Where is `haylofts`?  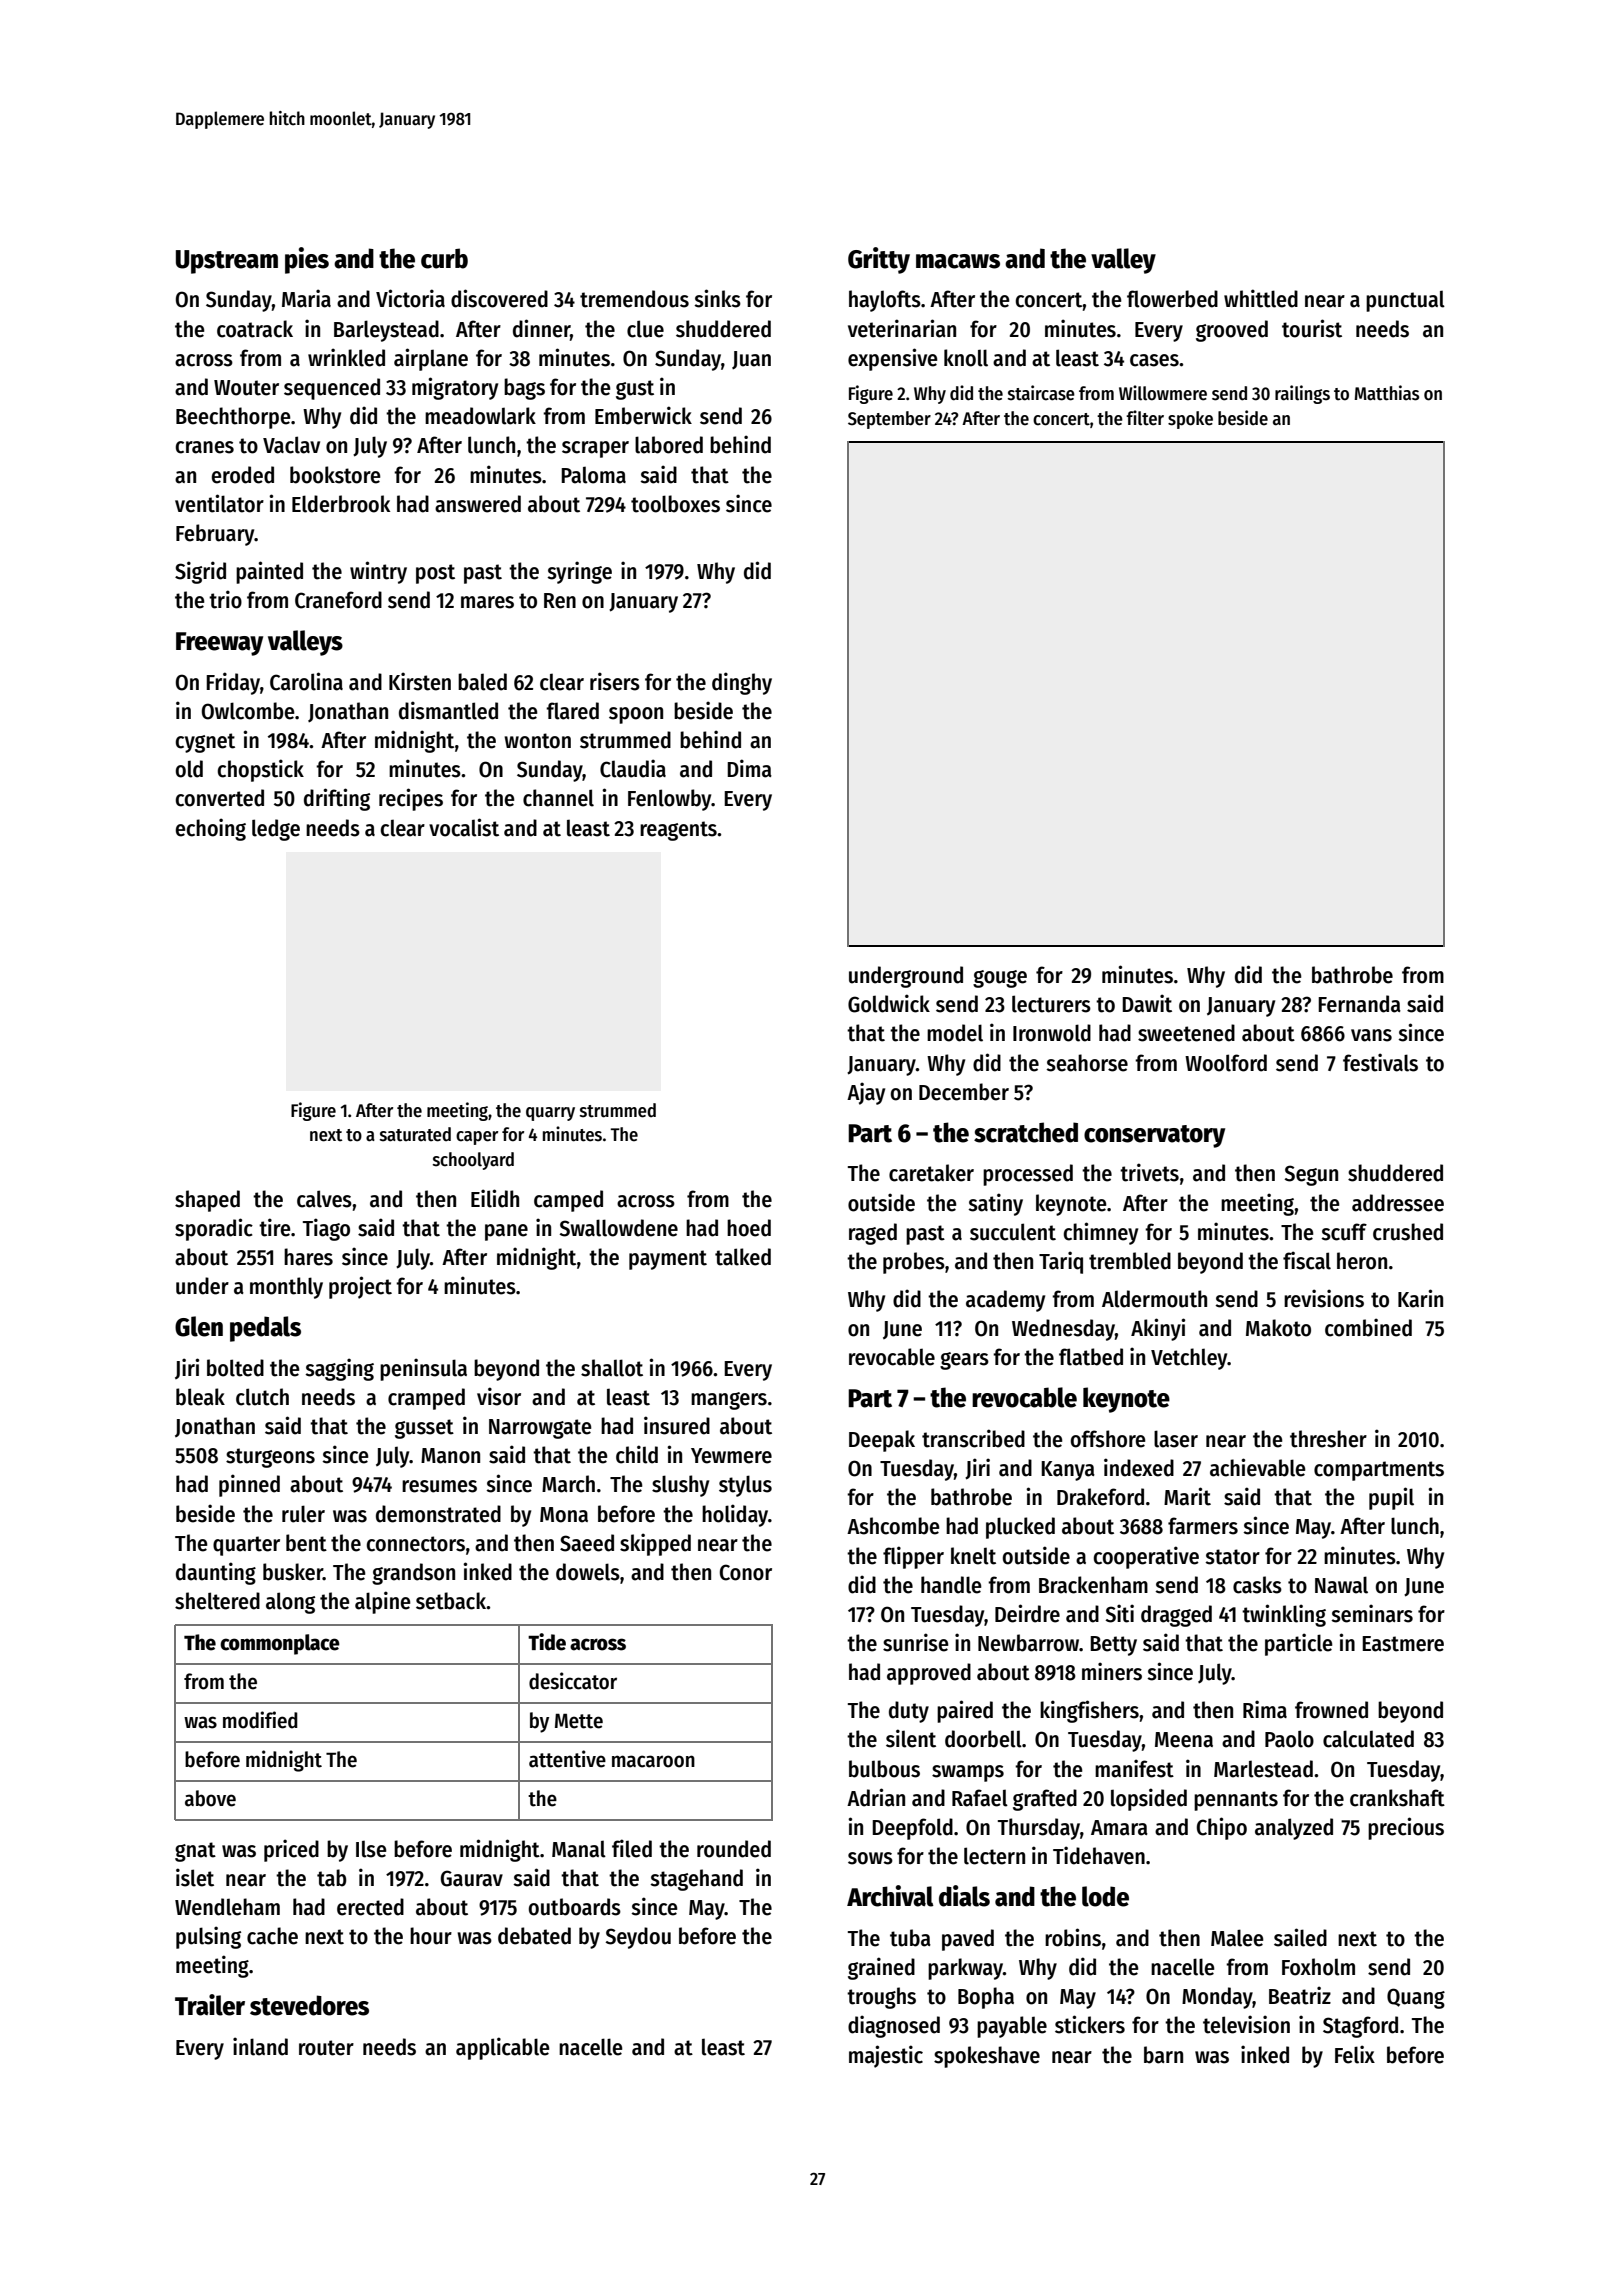
haylofts is located at coordinates (885, 301).
